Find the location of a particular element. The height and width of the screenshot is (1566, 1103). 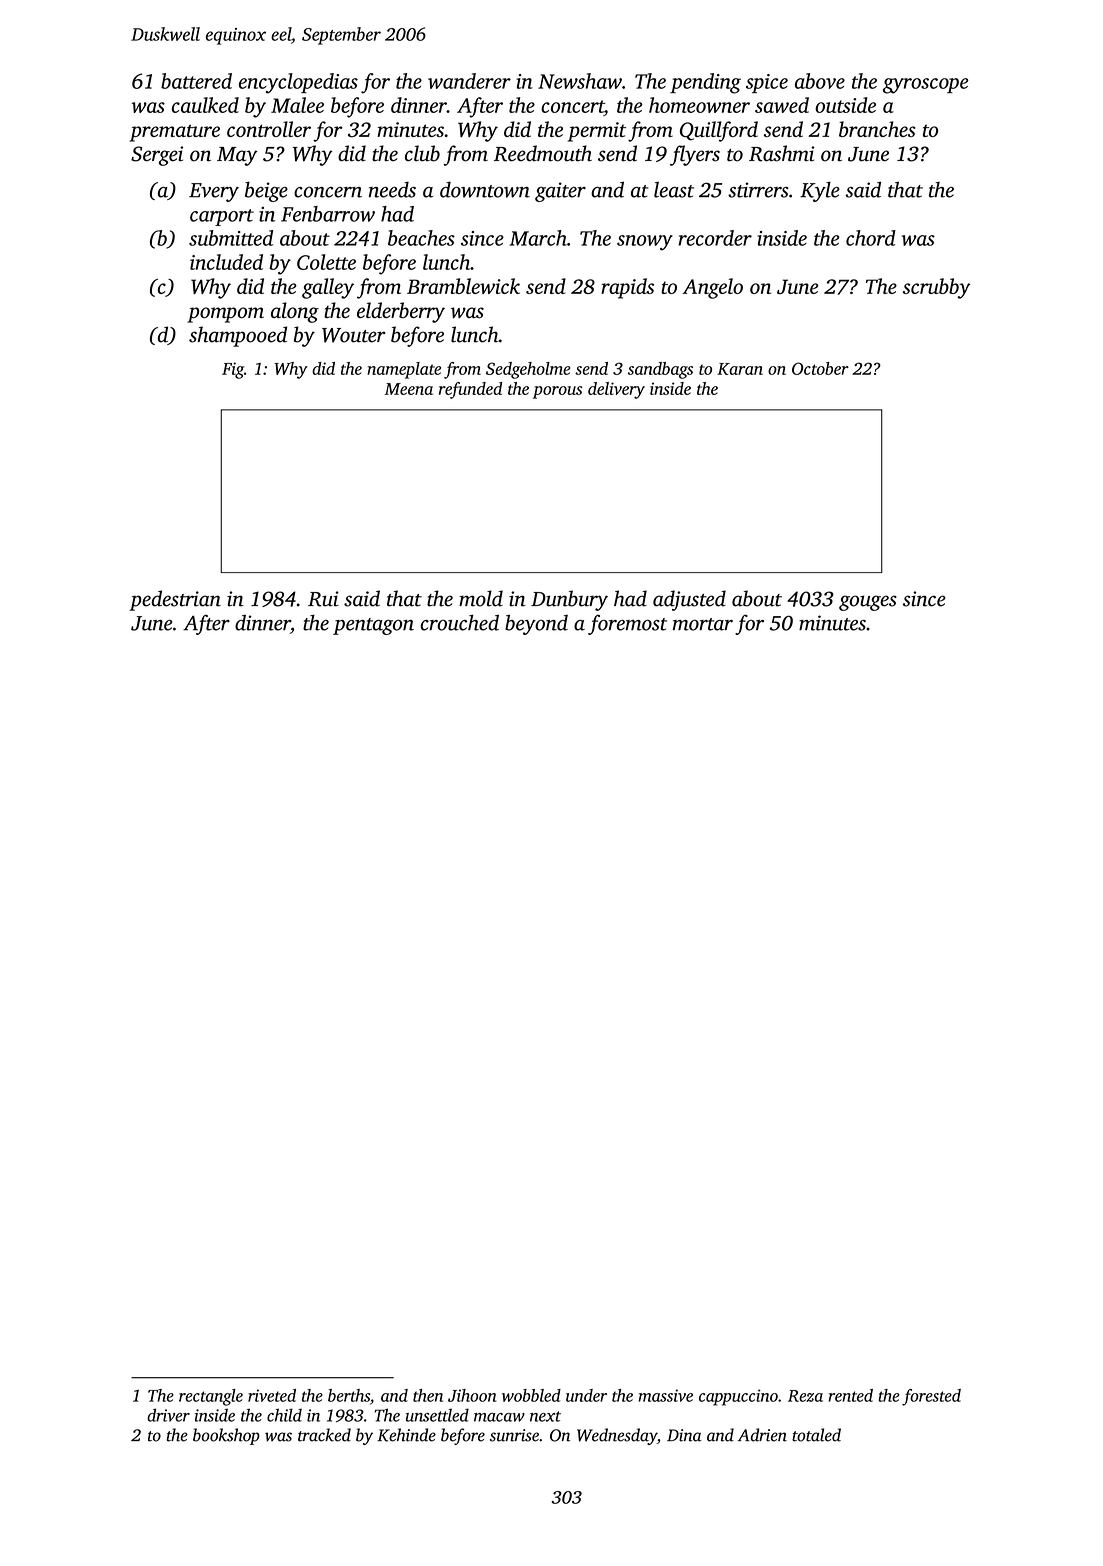

next is located at coordinates (545, 1416).
